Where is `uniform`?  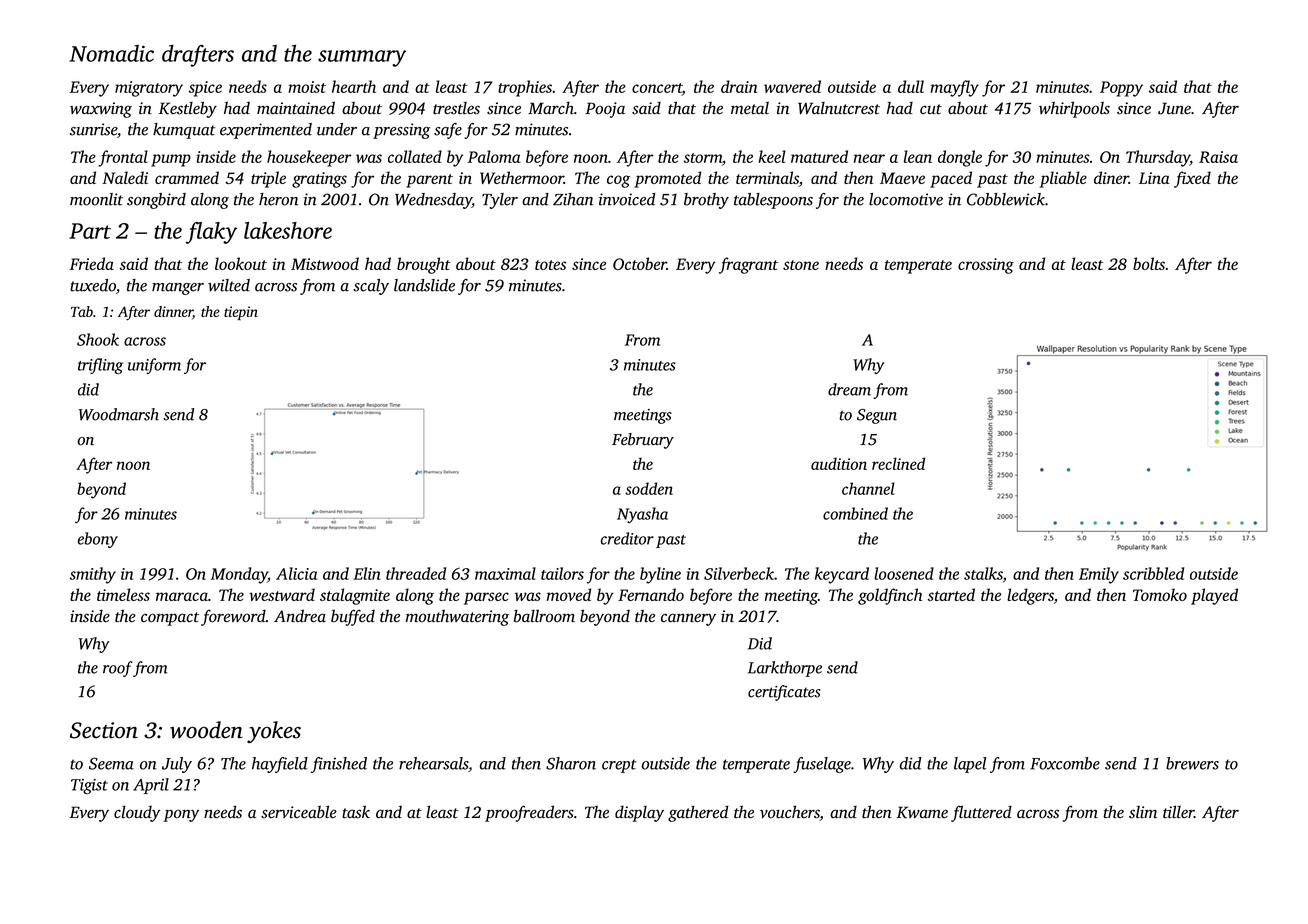
uniform is located at coordinates (154, 366).
